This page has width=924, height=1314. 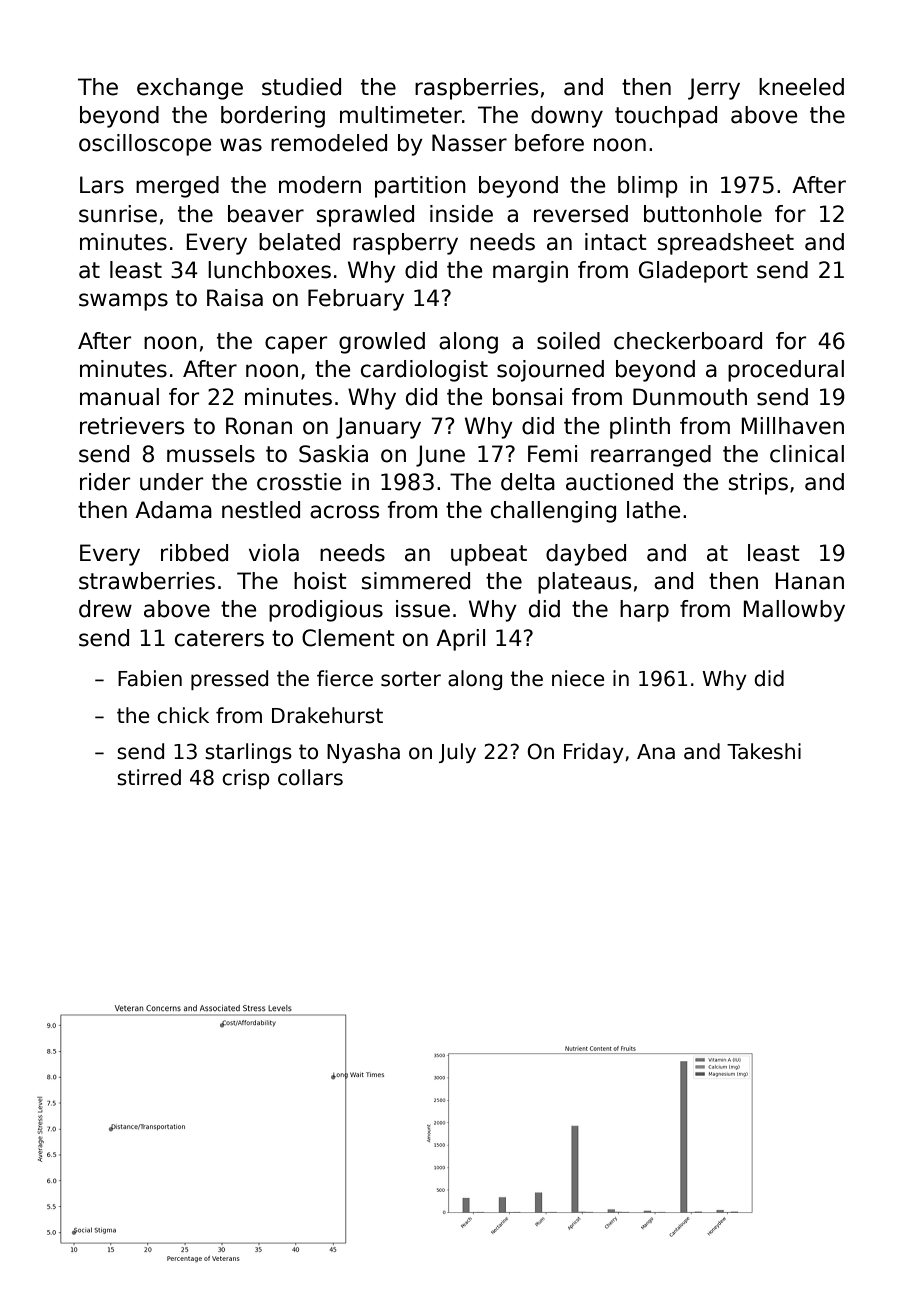 I want to click on crisp, so click(x=246, y=779).
